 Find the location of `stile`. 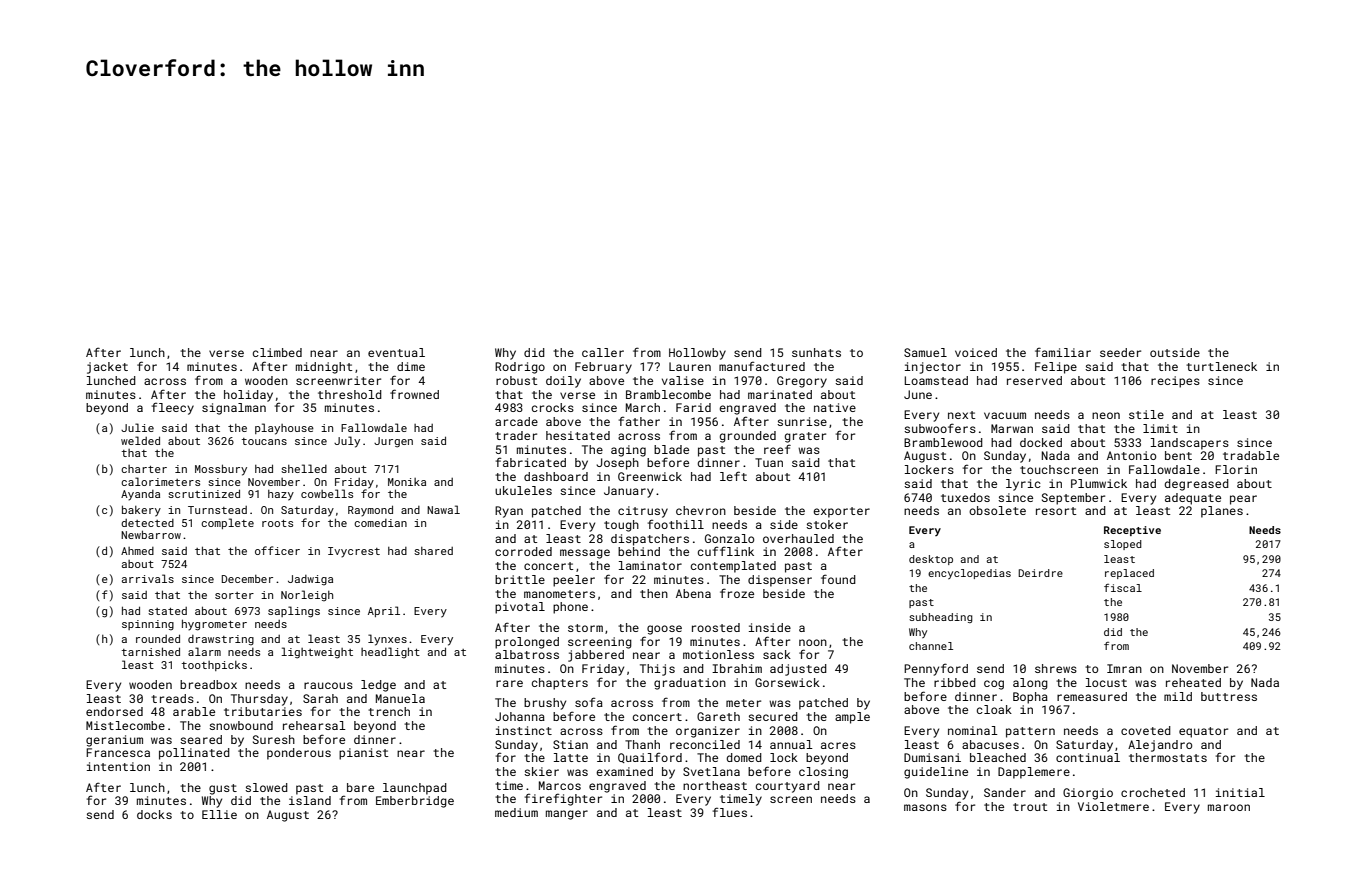

stile is located at coordinates (1146, 414).
